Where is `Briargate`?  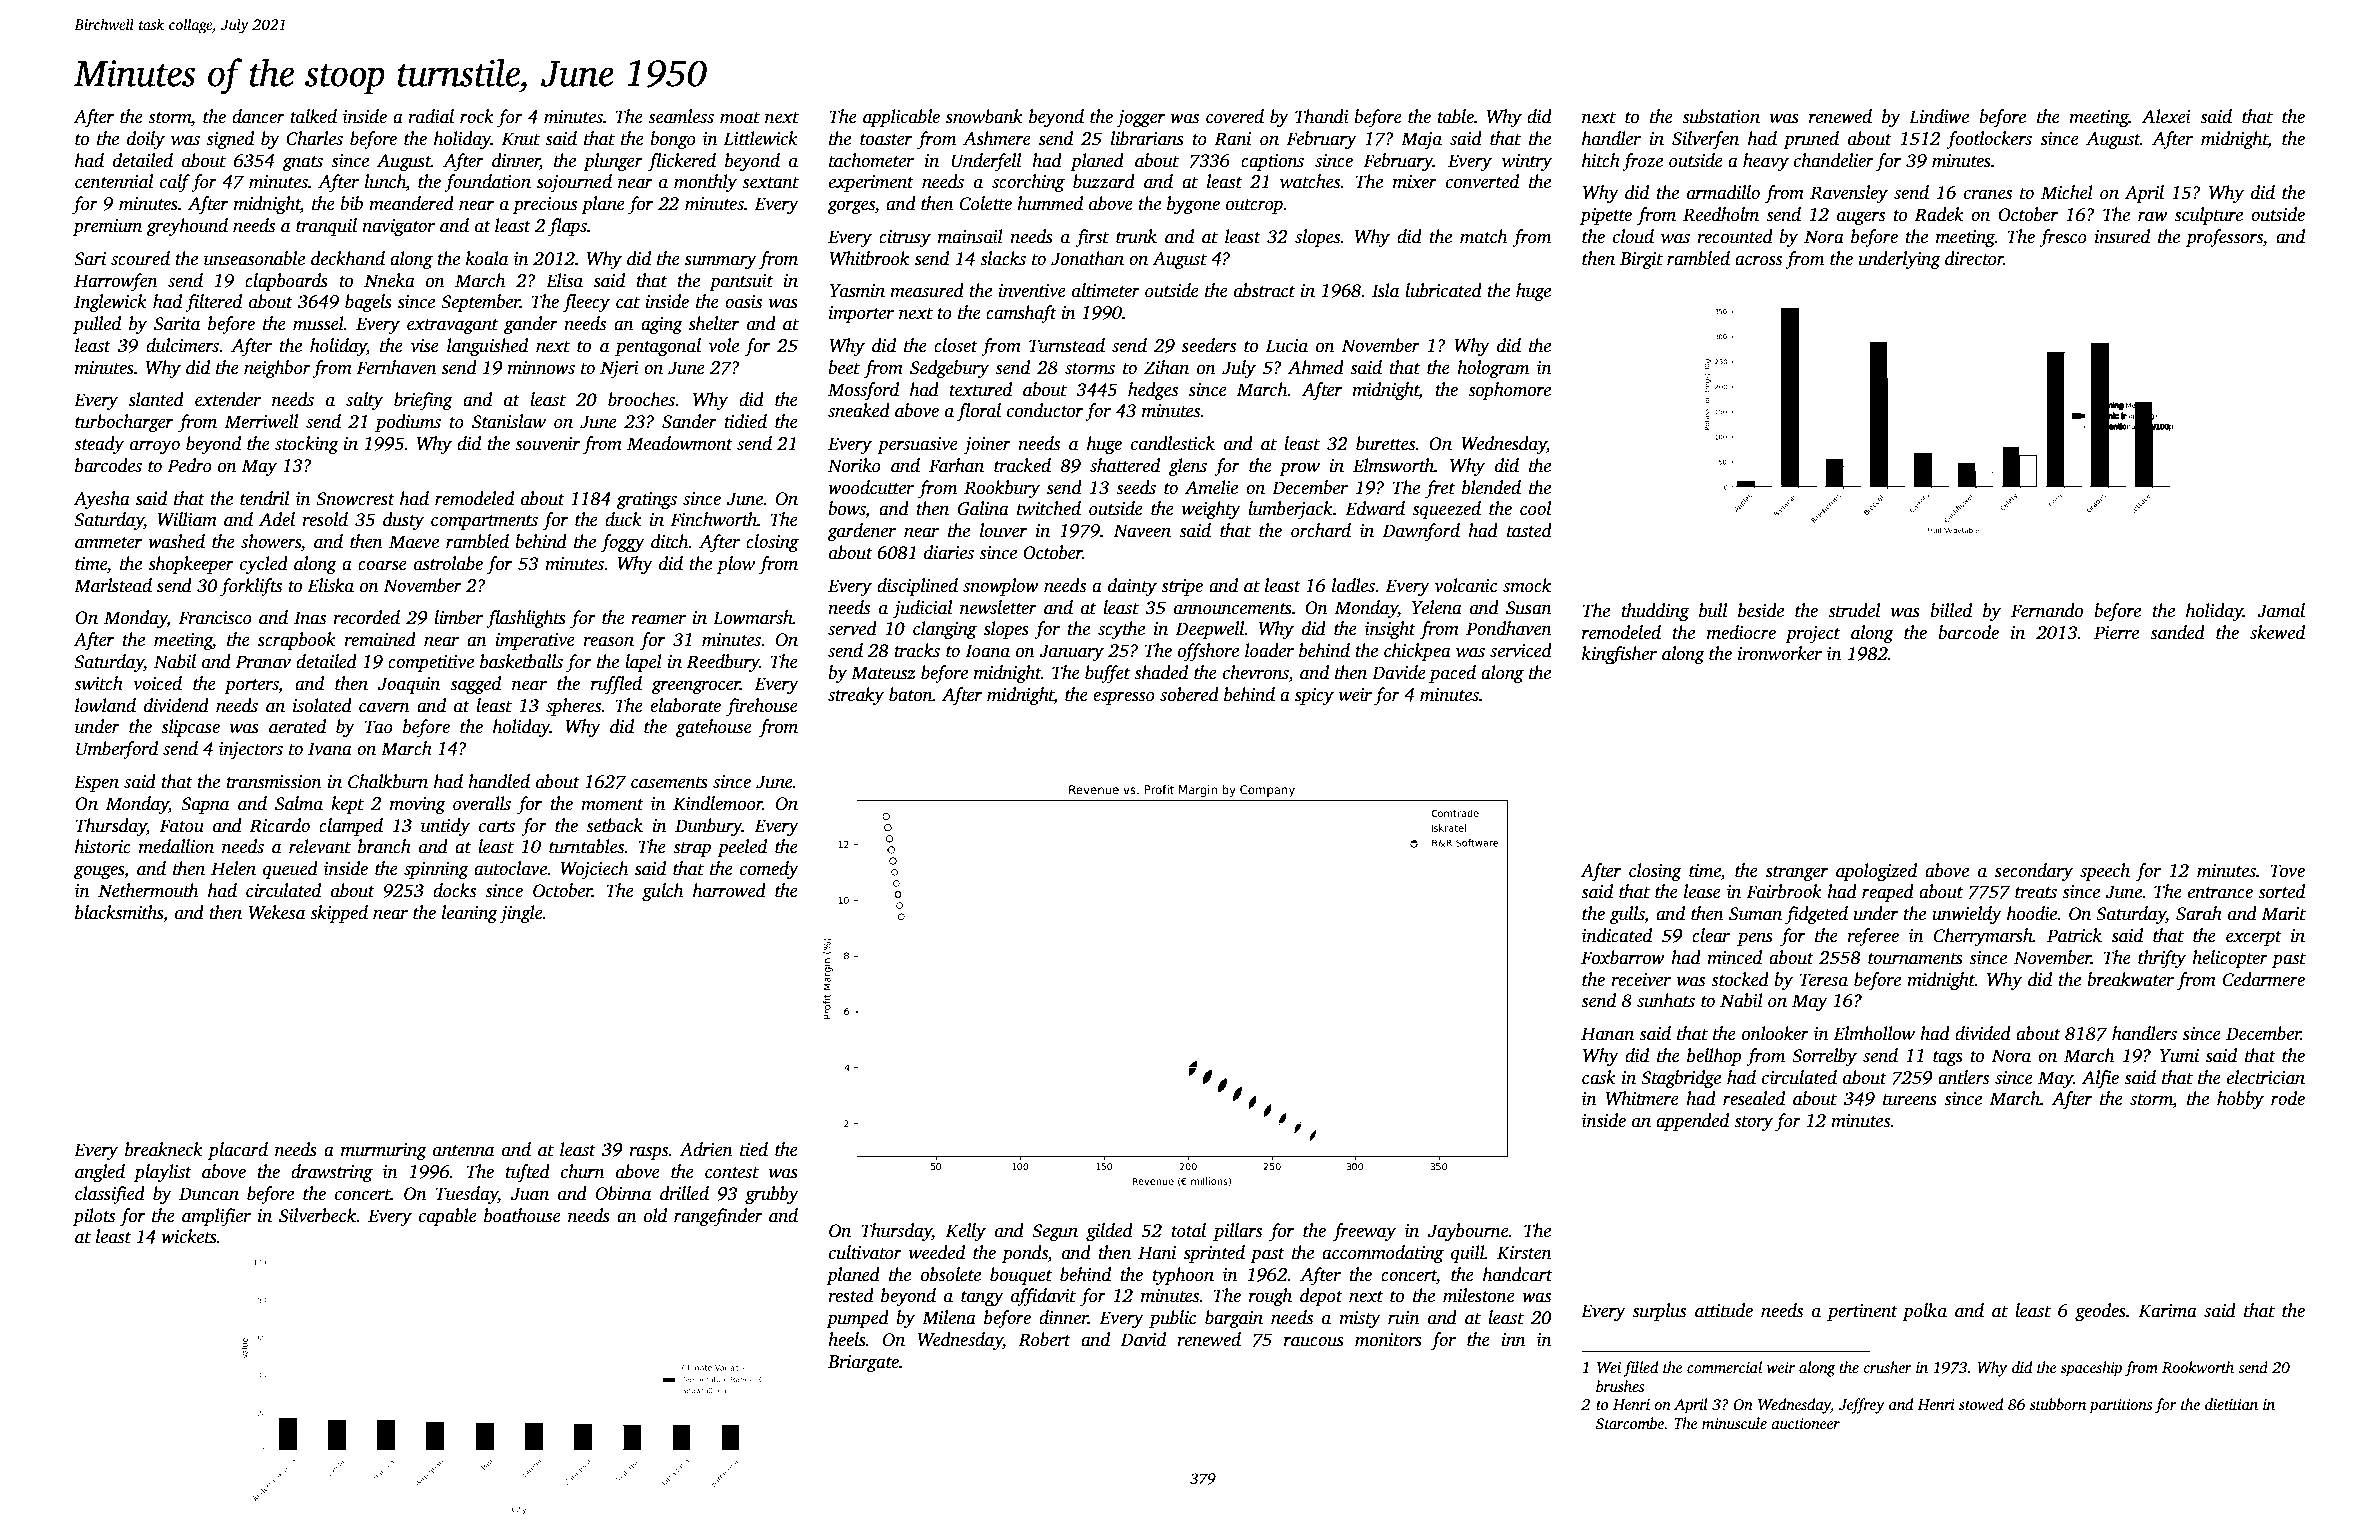 Briargate is located at coordinates (863, 1363).
